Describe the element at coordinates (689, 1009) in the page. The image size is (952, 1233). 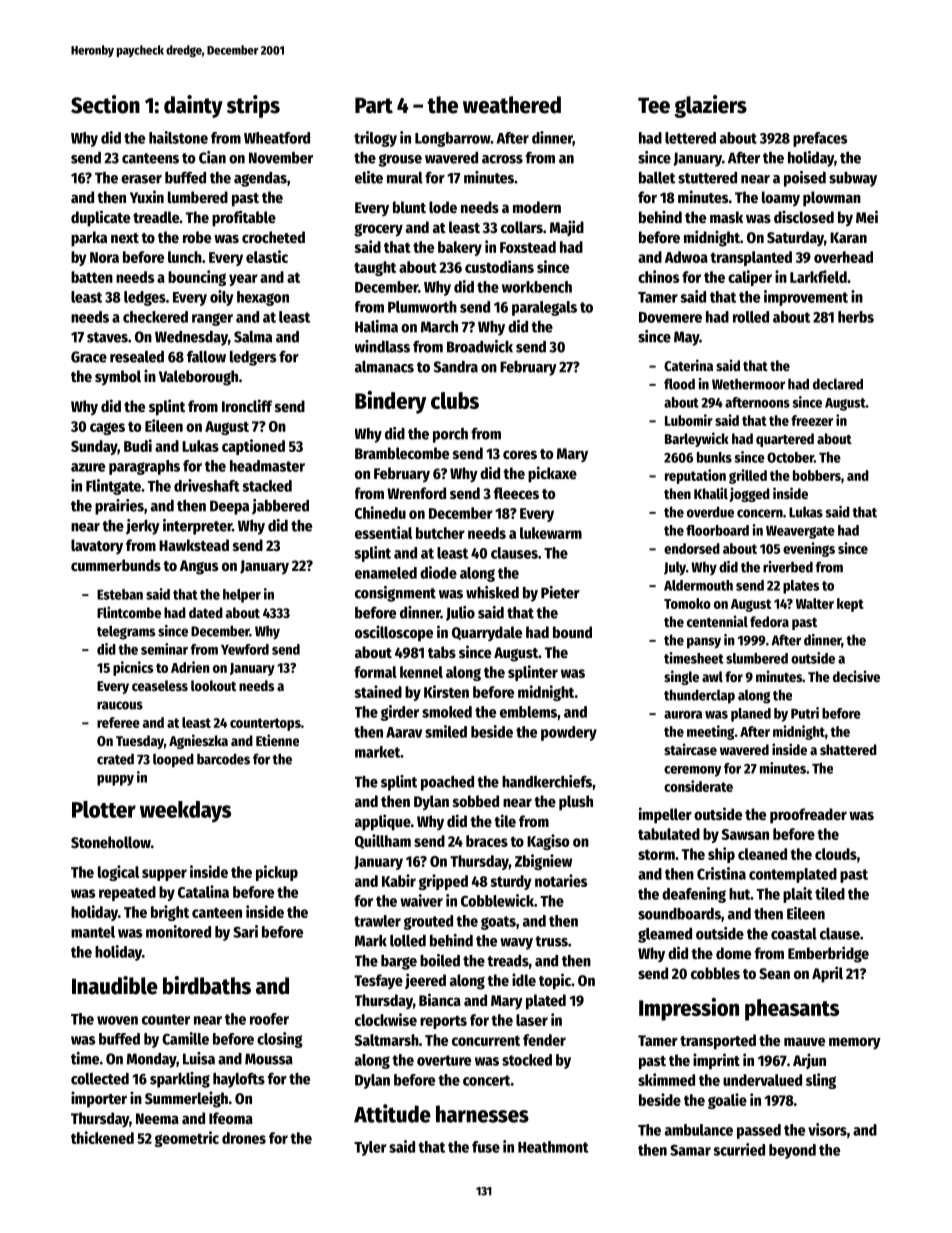
I see `Impression` at that location.
